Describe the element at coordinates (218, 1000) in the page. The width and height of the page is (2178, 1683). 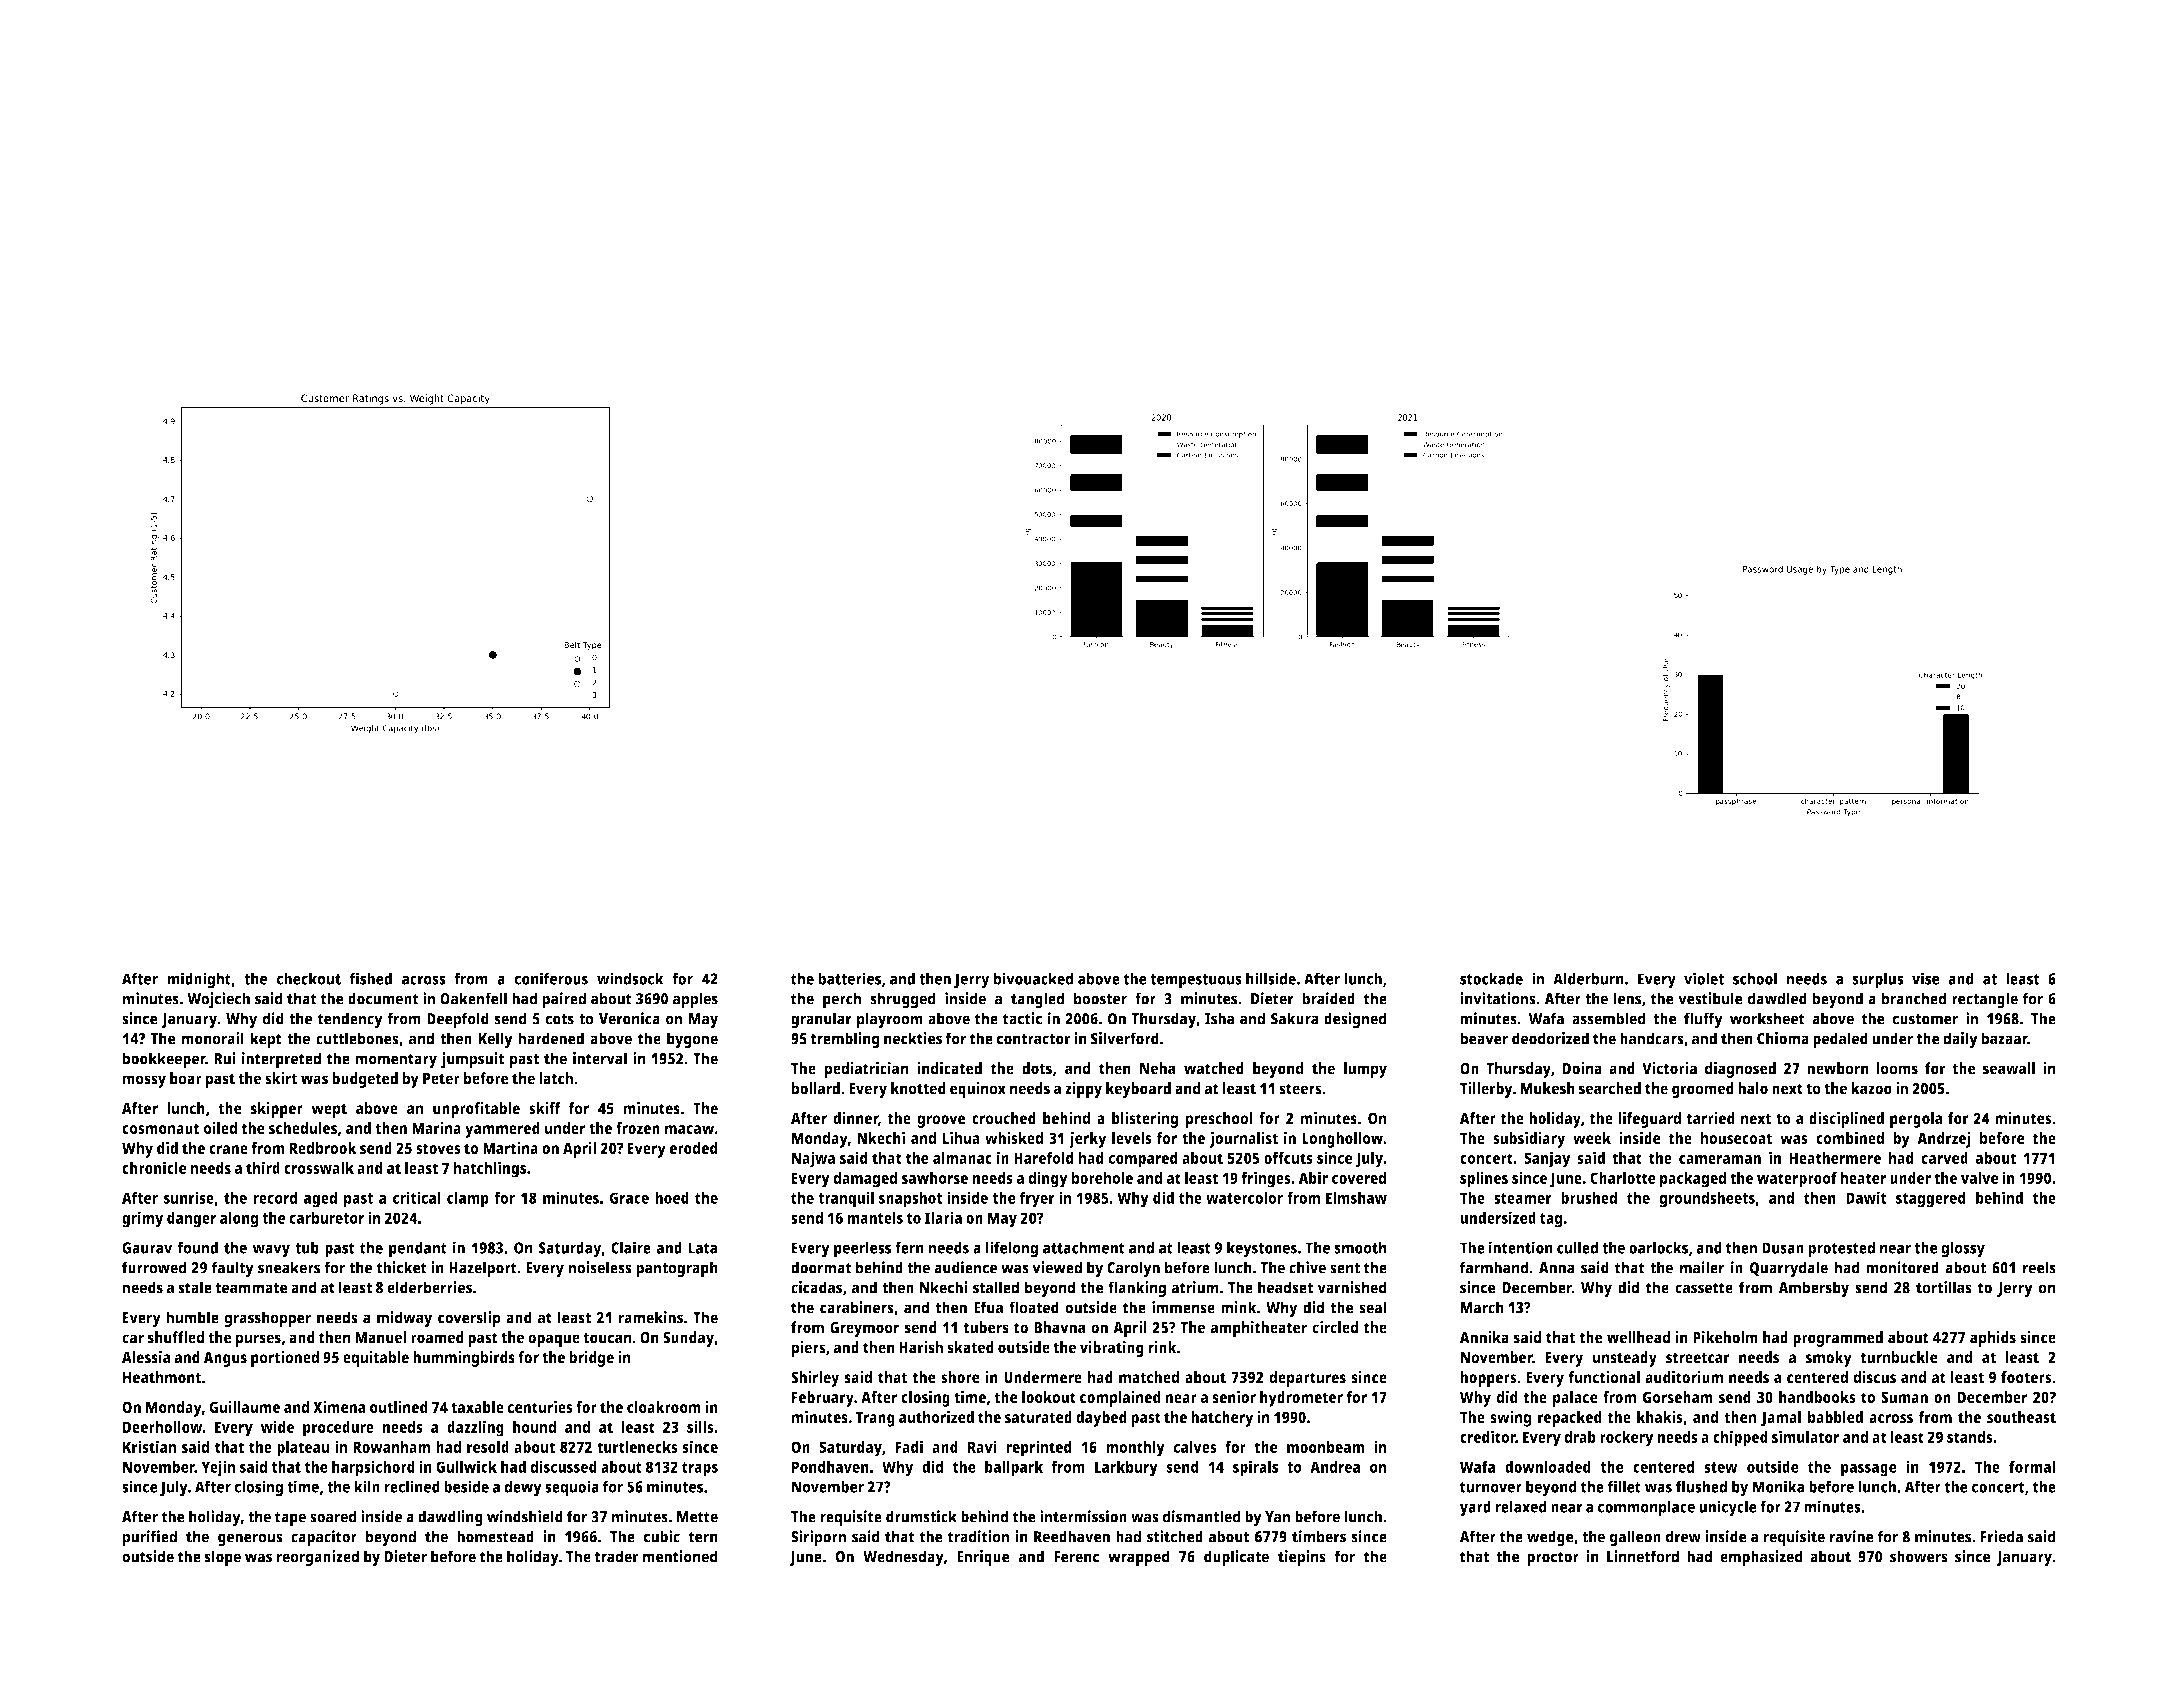
I see `Wojciech` at that location.
